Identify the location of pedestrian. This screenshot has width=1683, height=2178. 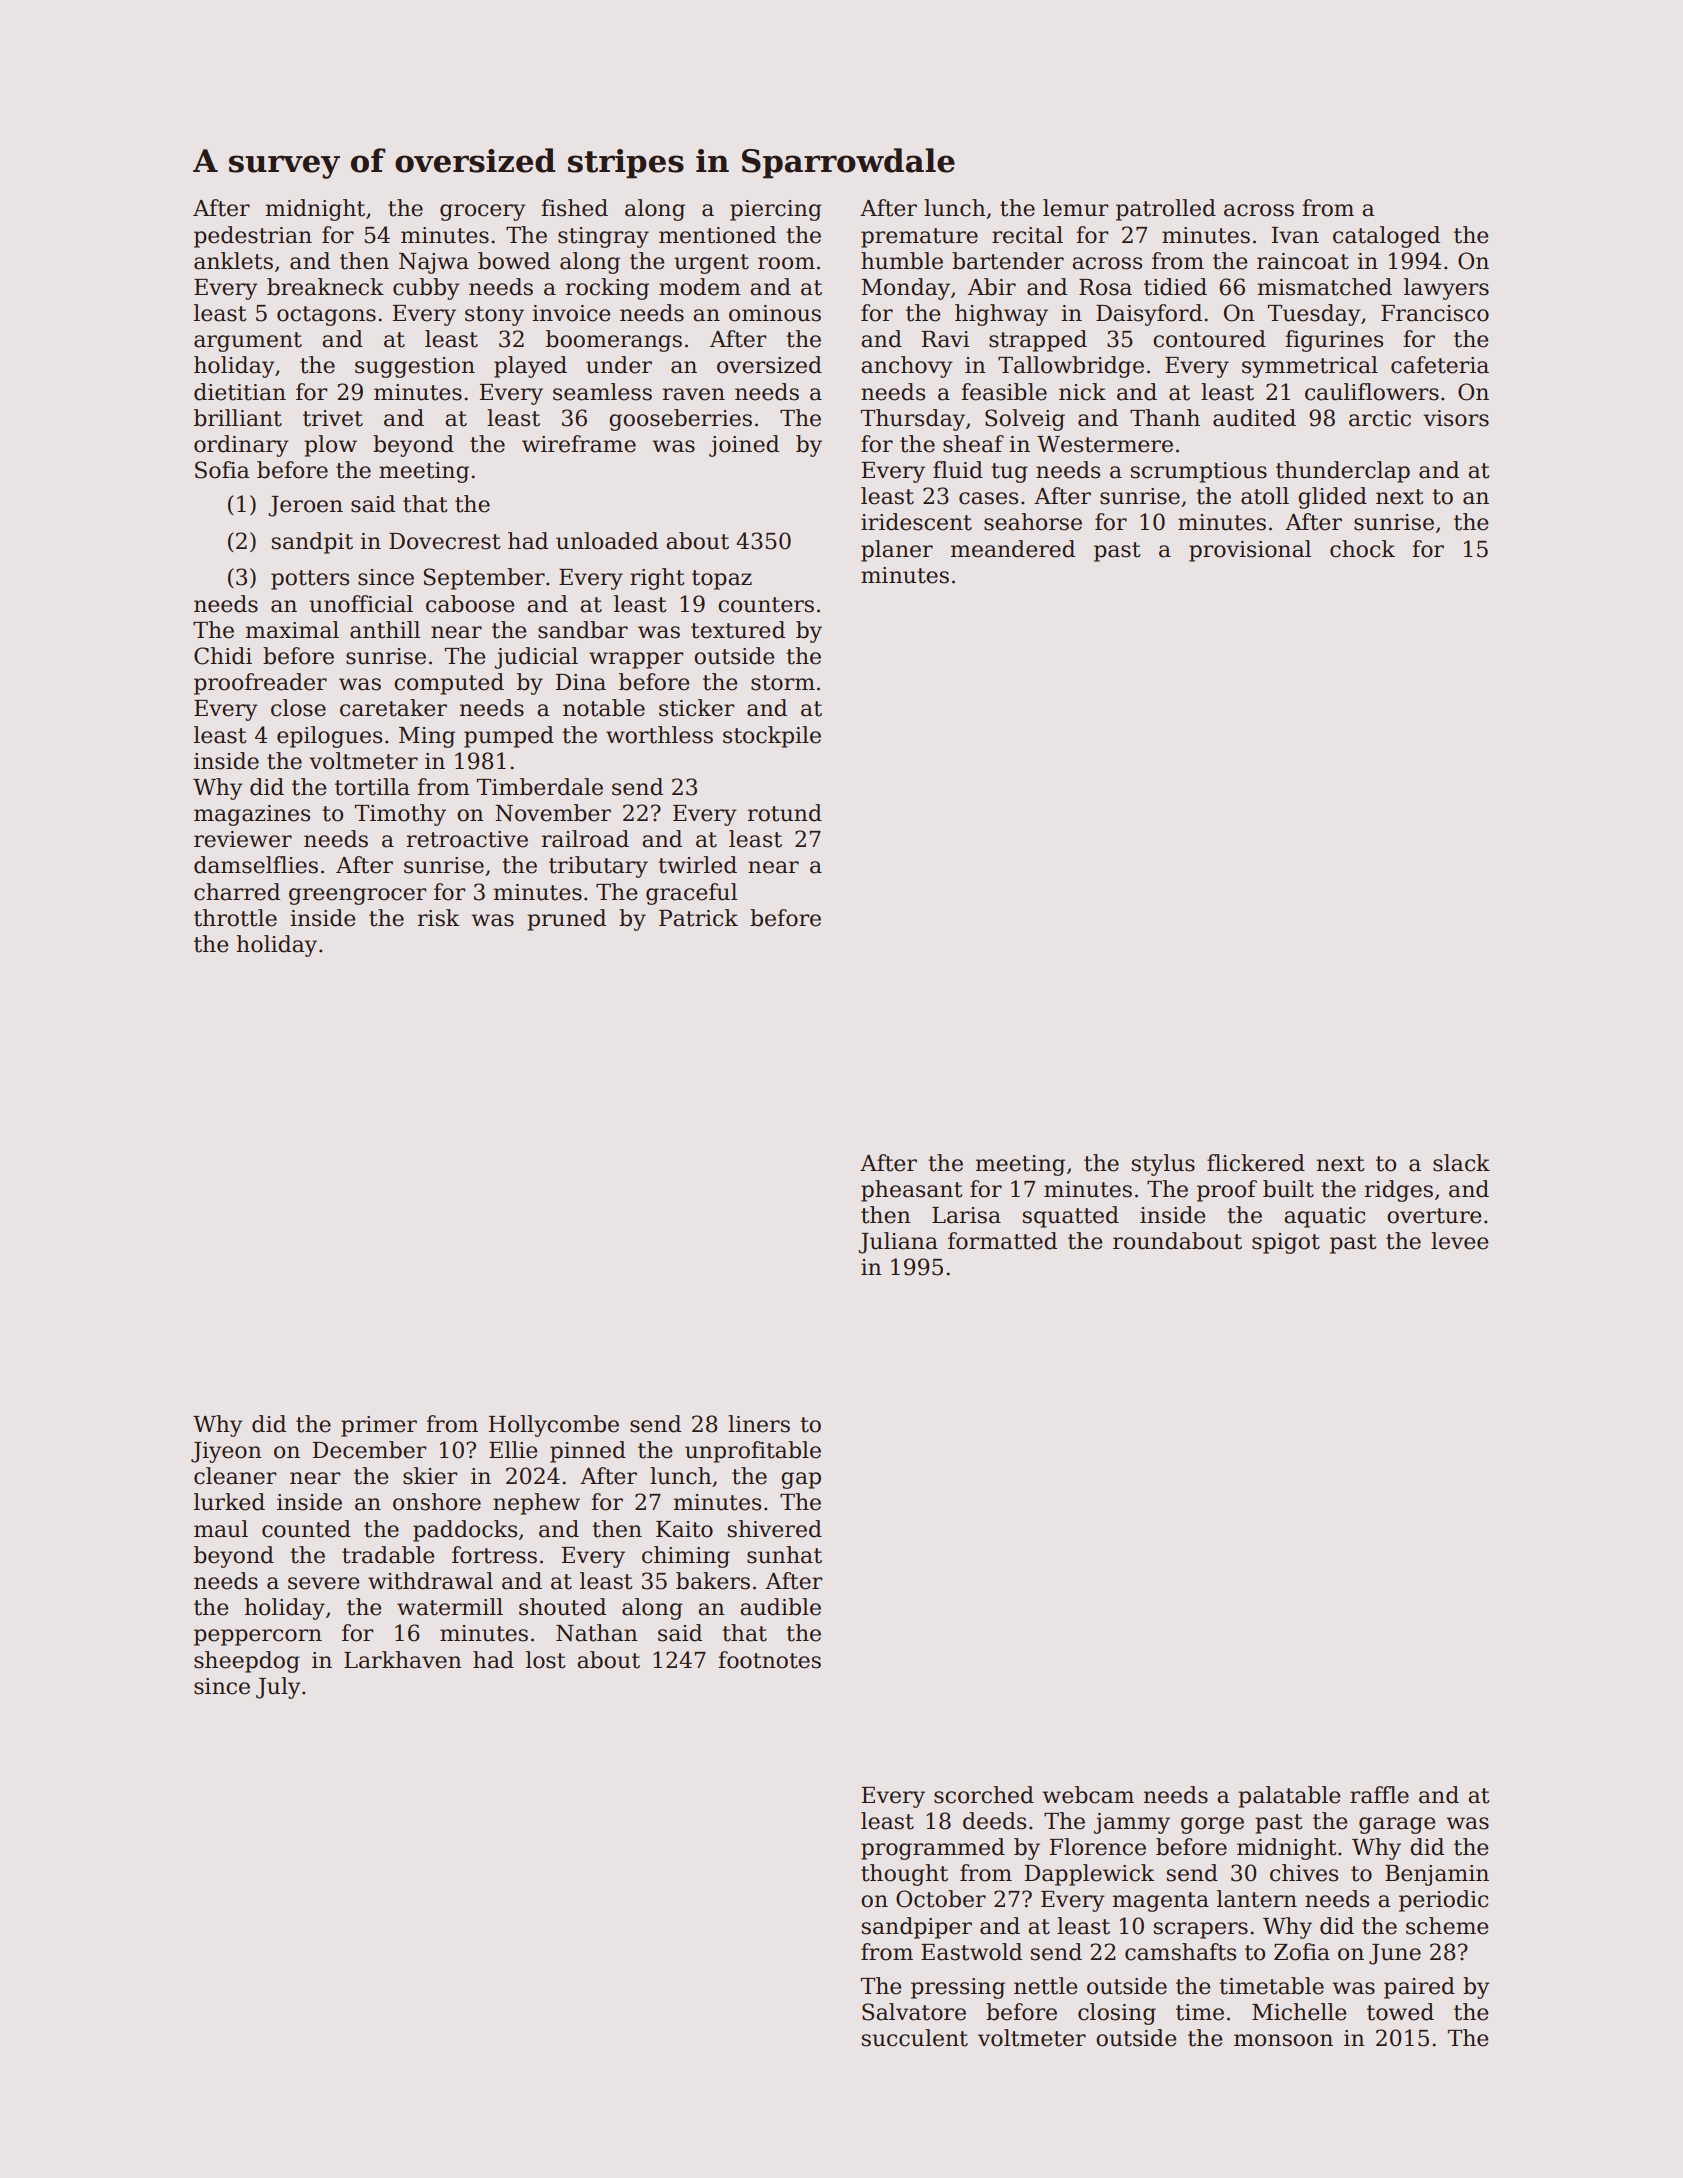
(253, 237).
